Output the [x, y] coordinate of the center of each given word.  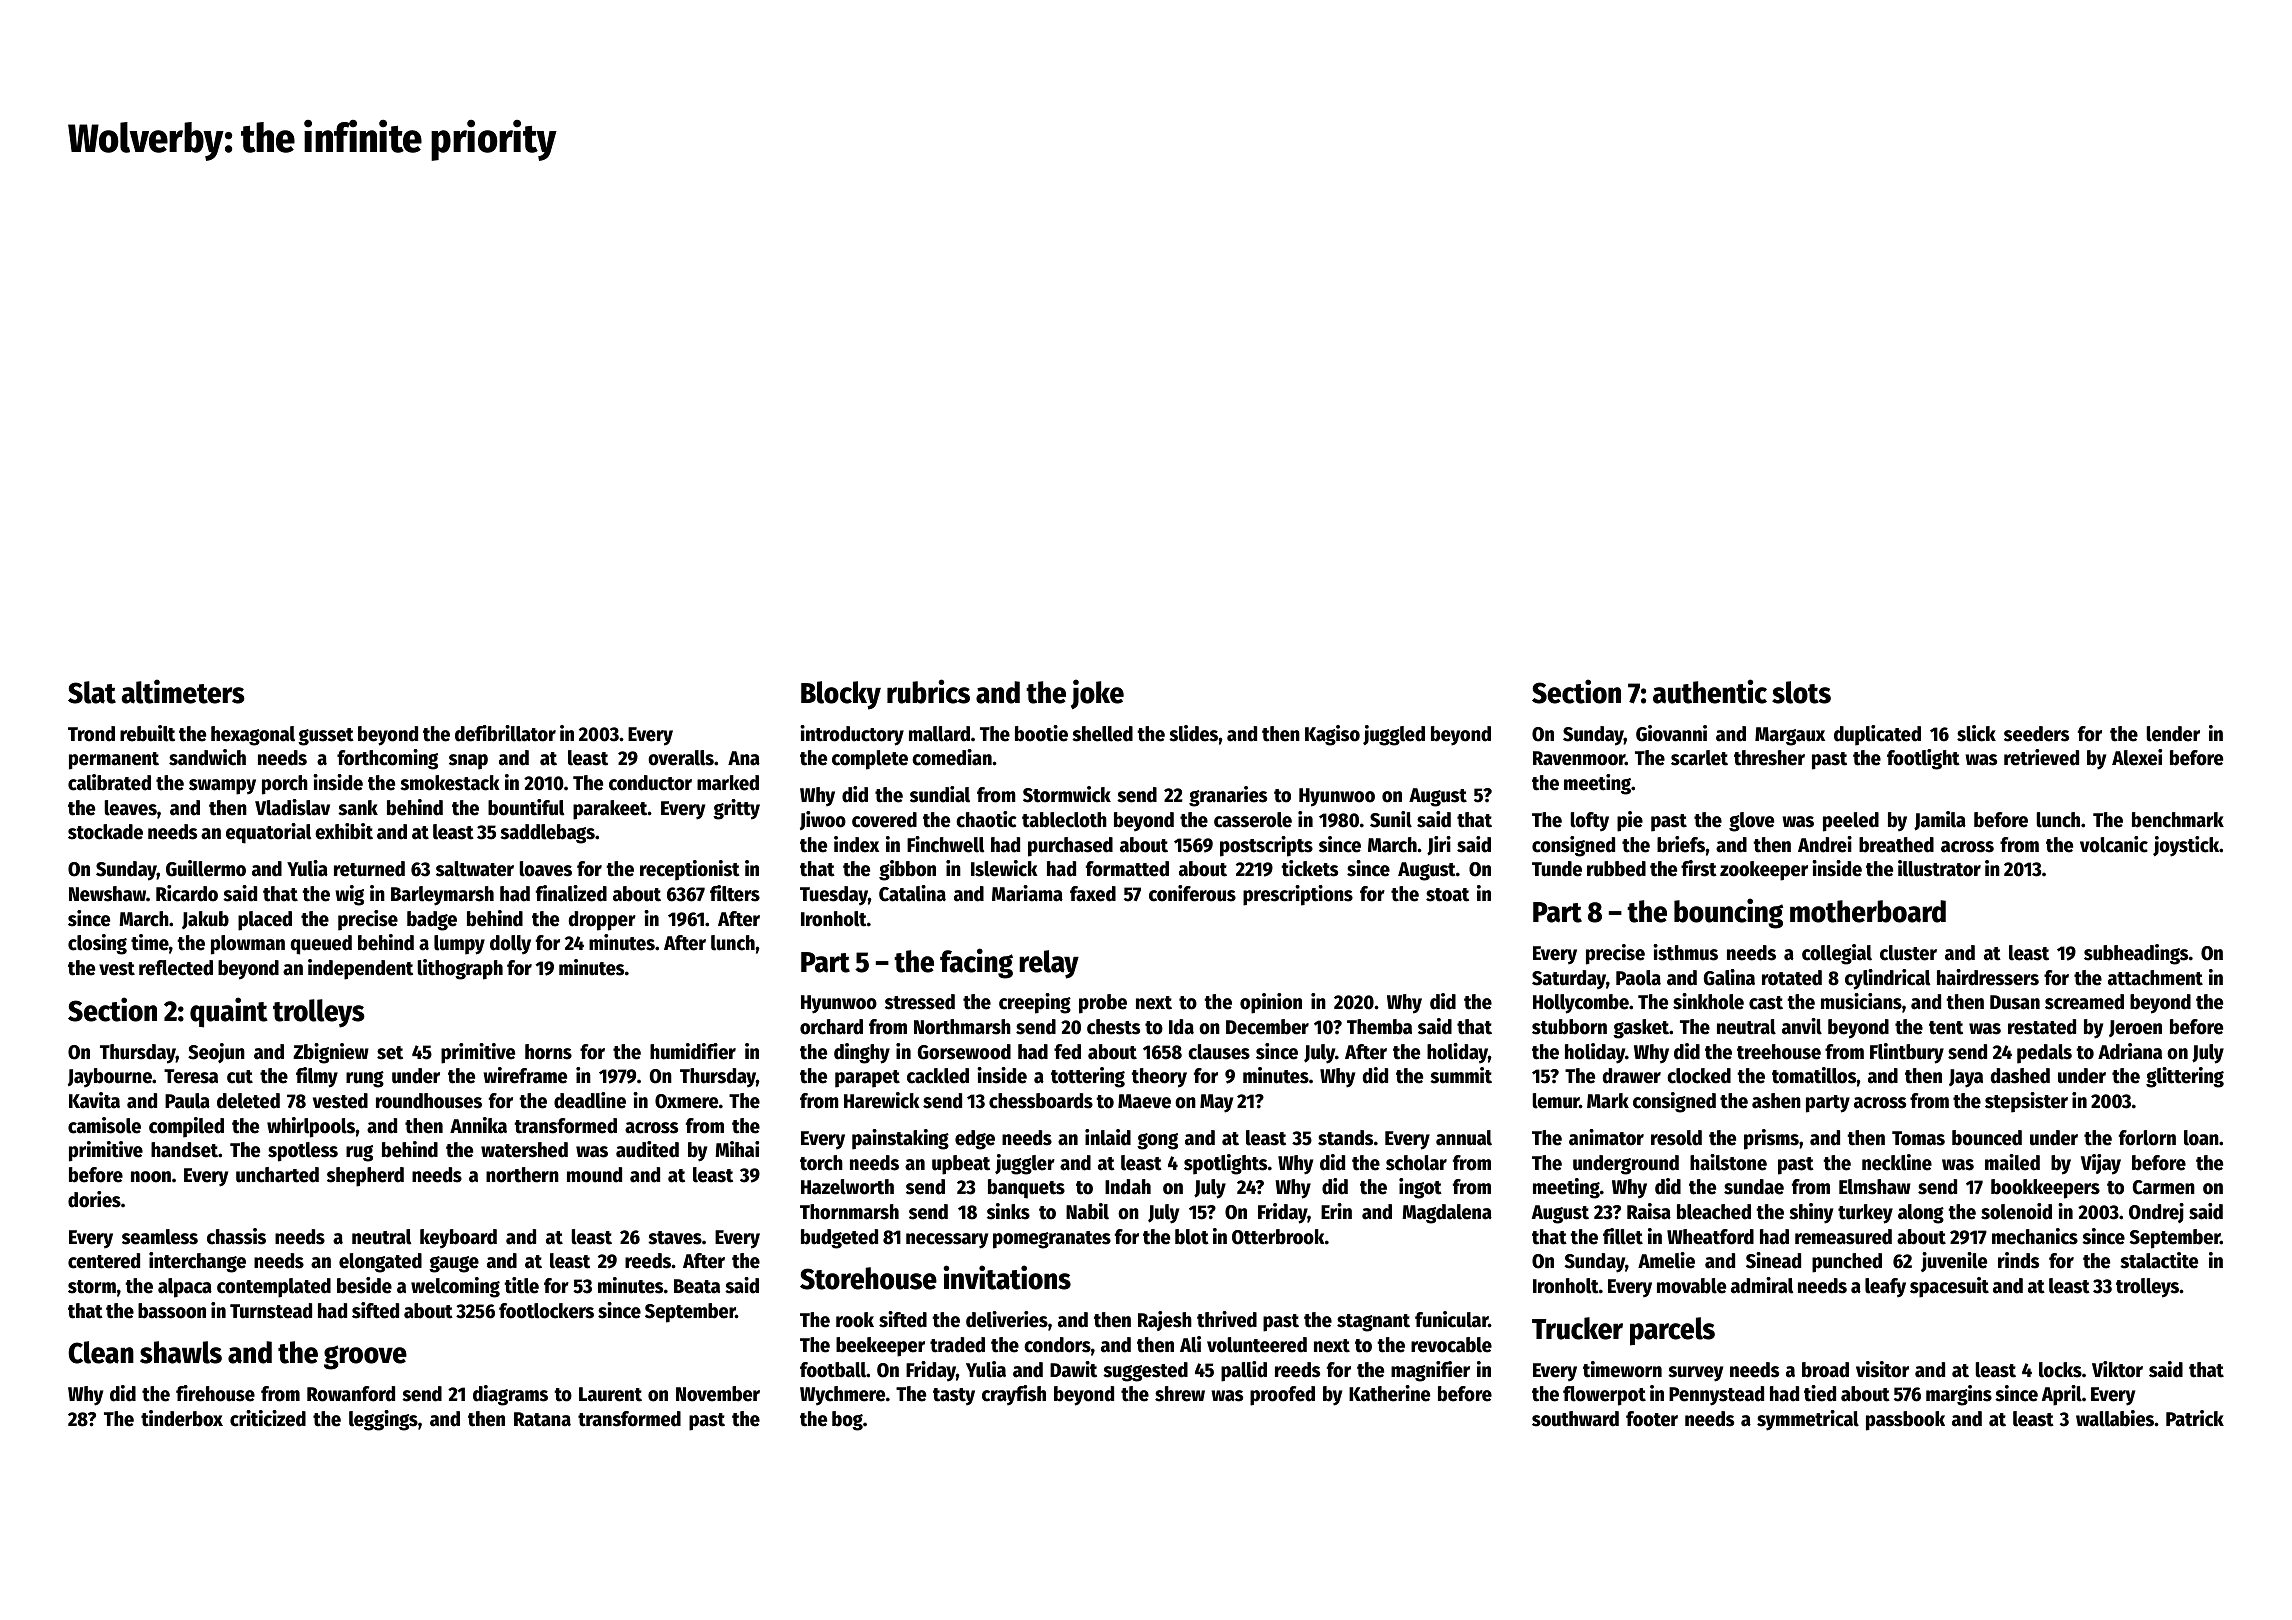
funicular [1451, 1319]
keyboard [458, 1239]
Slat [92, 692]
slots [1801, 692]
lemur [1556, 1101]
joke [1097, 694]
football [833, 1370]
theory [1159, 1078]
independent [360, 969]
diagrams [510, 1395]
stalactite [2159, 1260]
